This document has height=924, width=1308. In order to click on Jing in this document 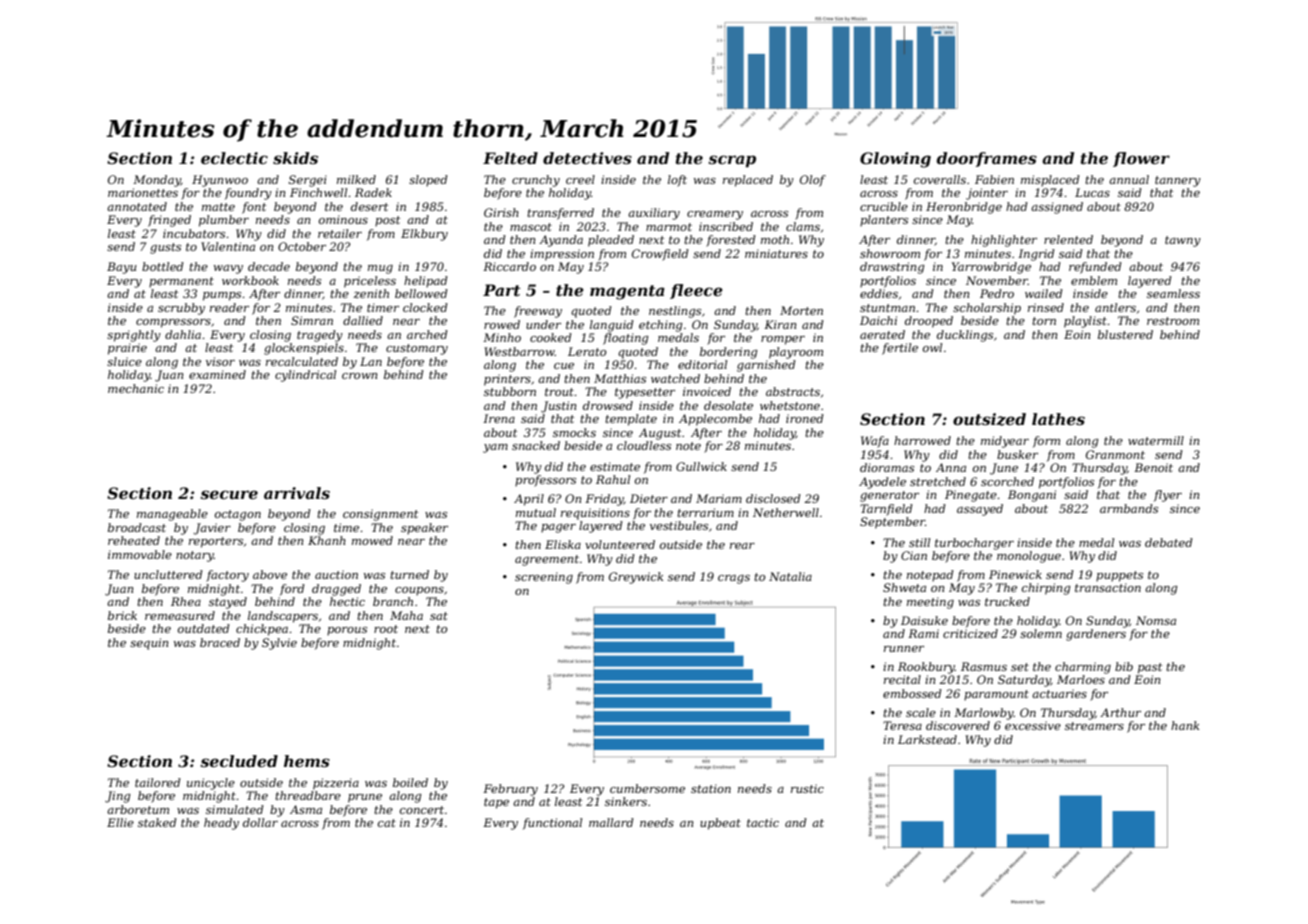, I will do `click(118, 797)`.
